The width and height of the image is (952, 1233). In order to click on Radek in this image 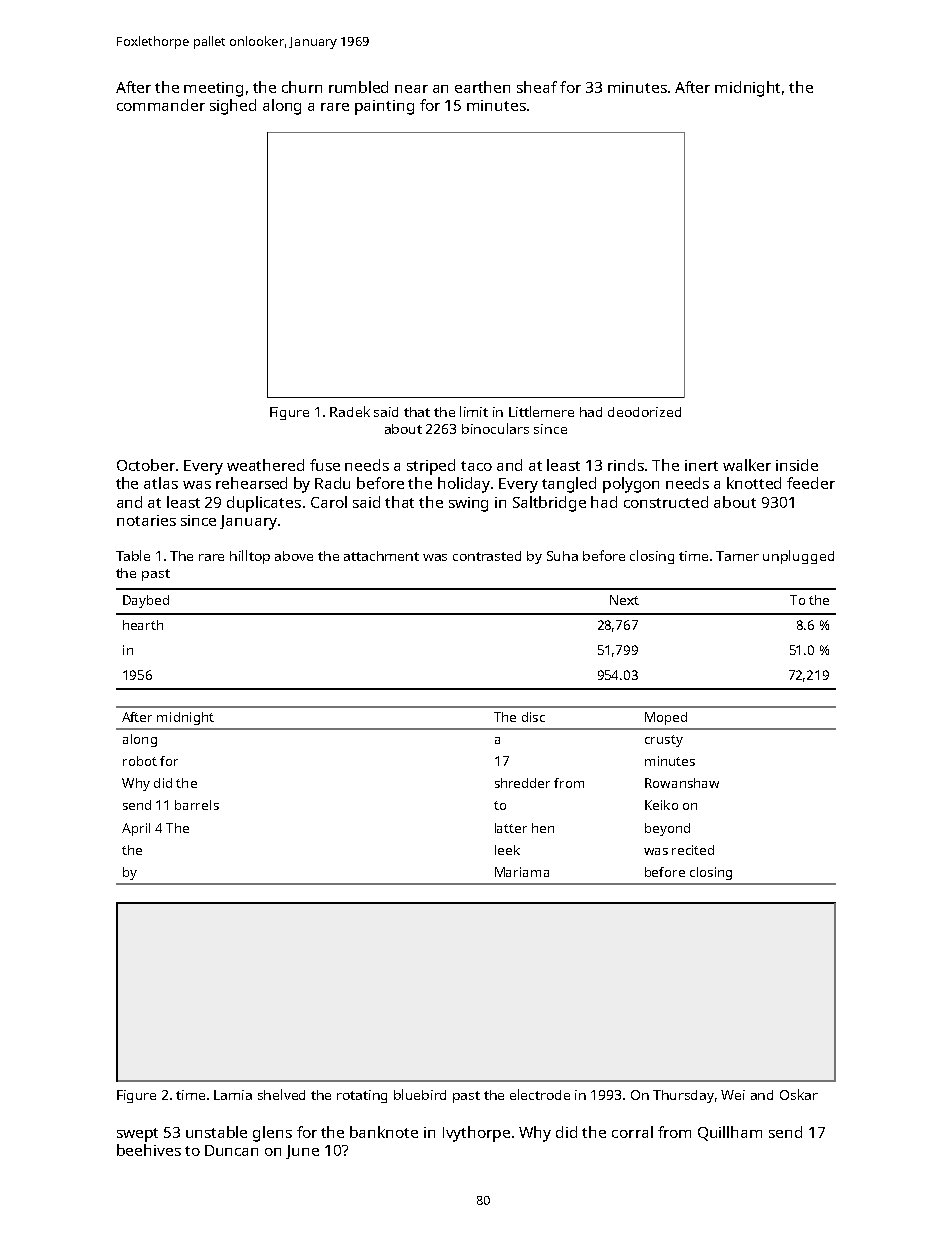, I will do `click(350, 411)`.
